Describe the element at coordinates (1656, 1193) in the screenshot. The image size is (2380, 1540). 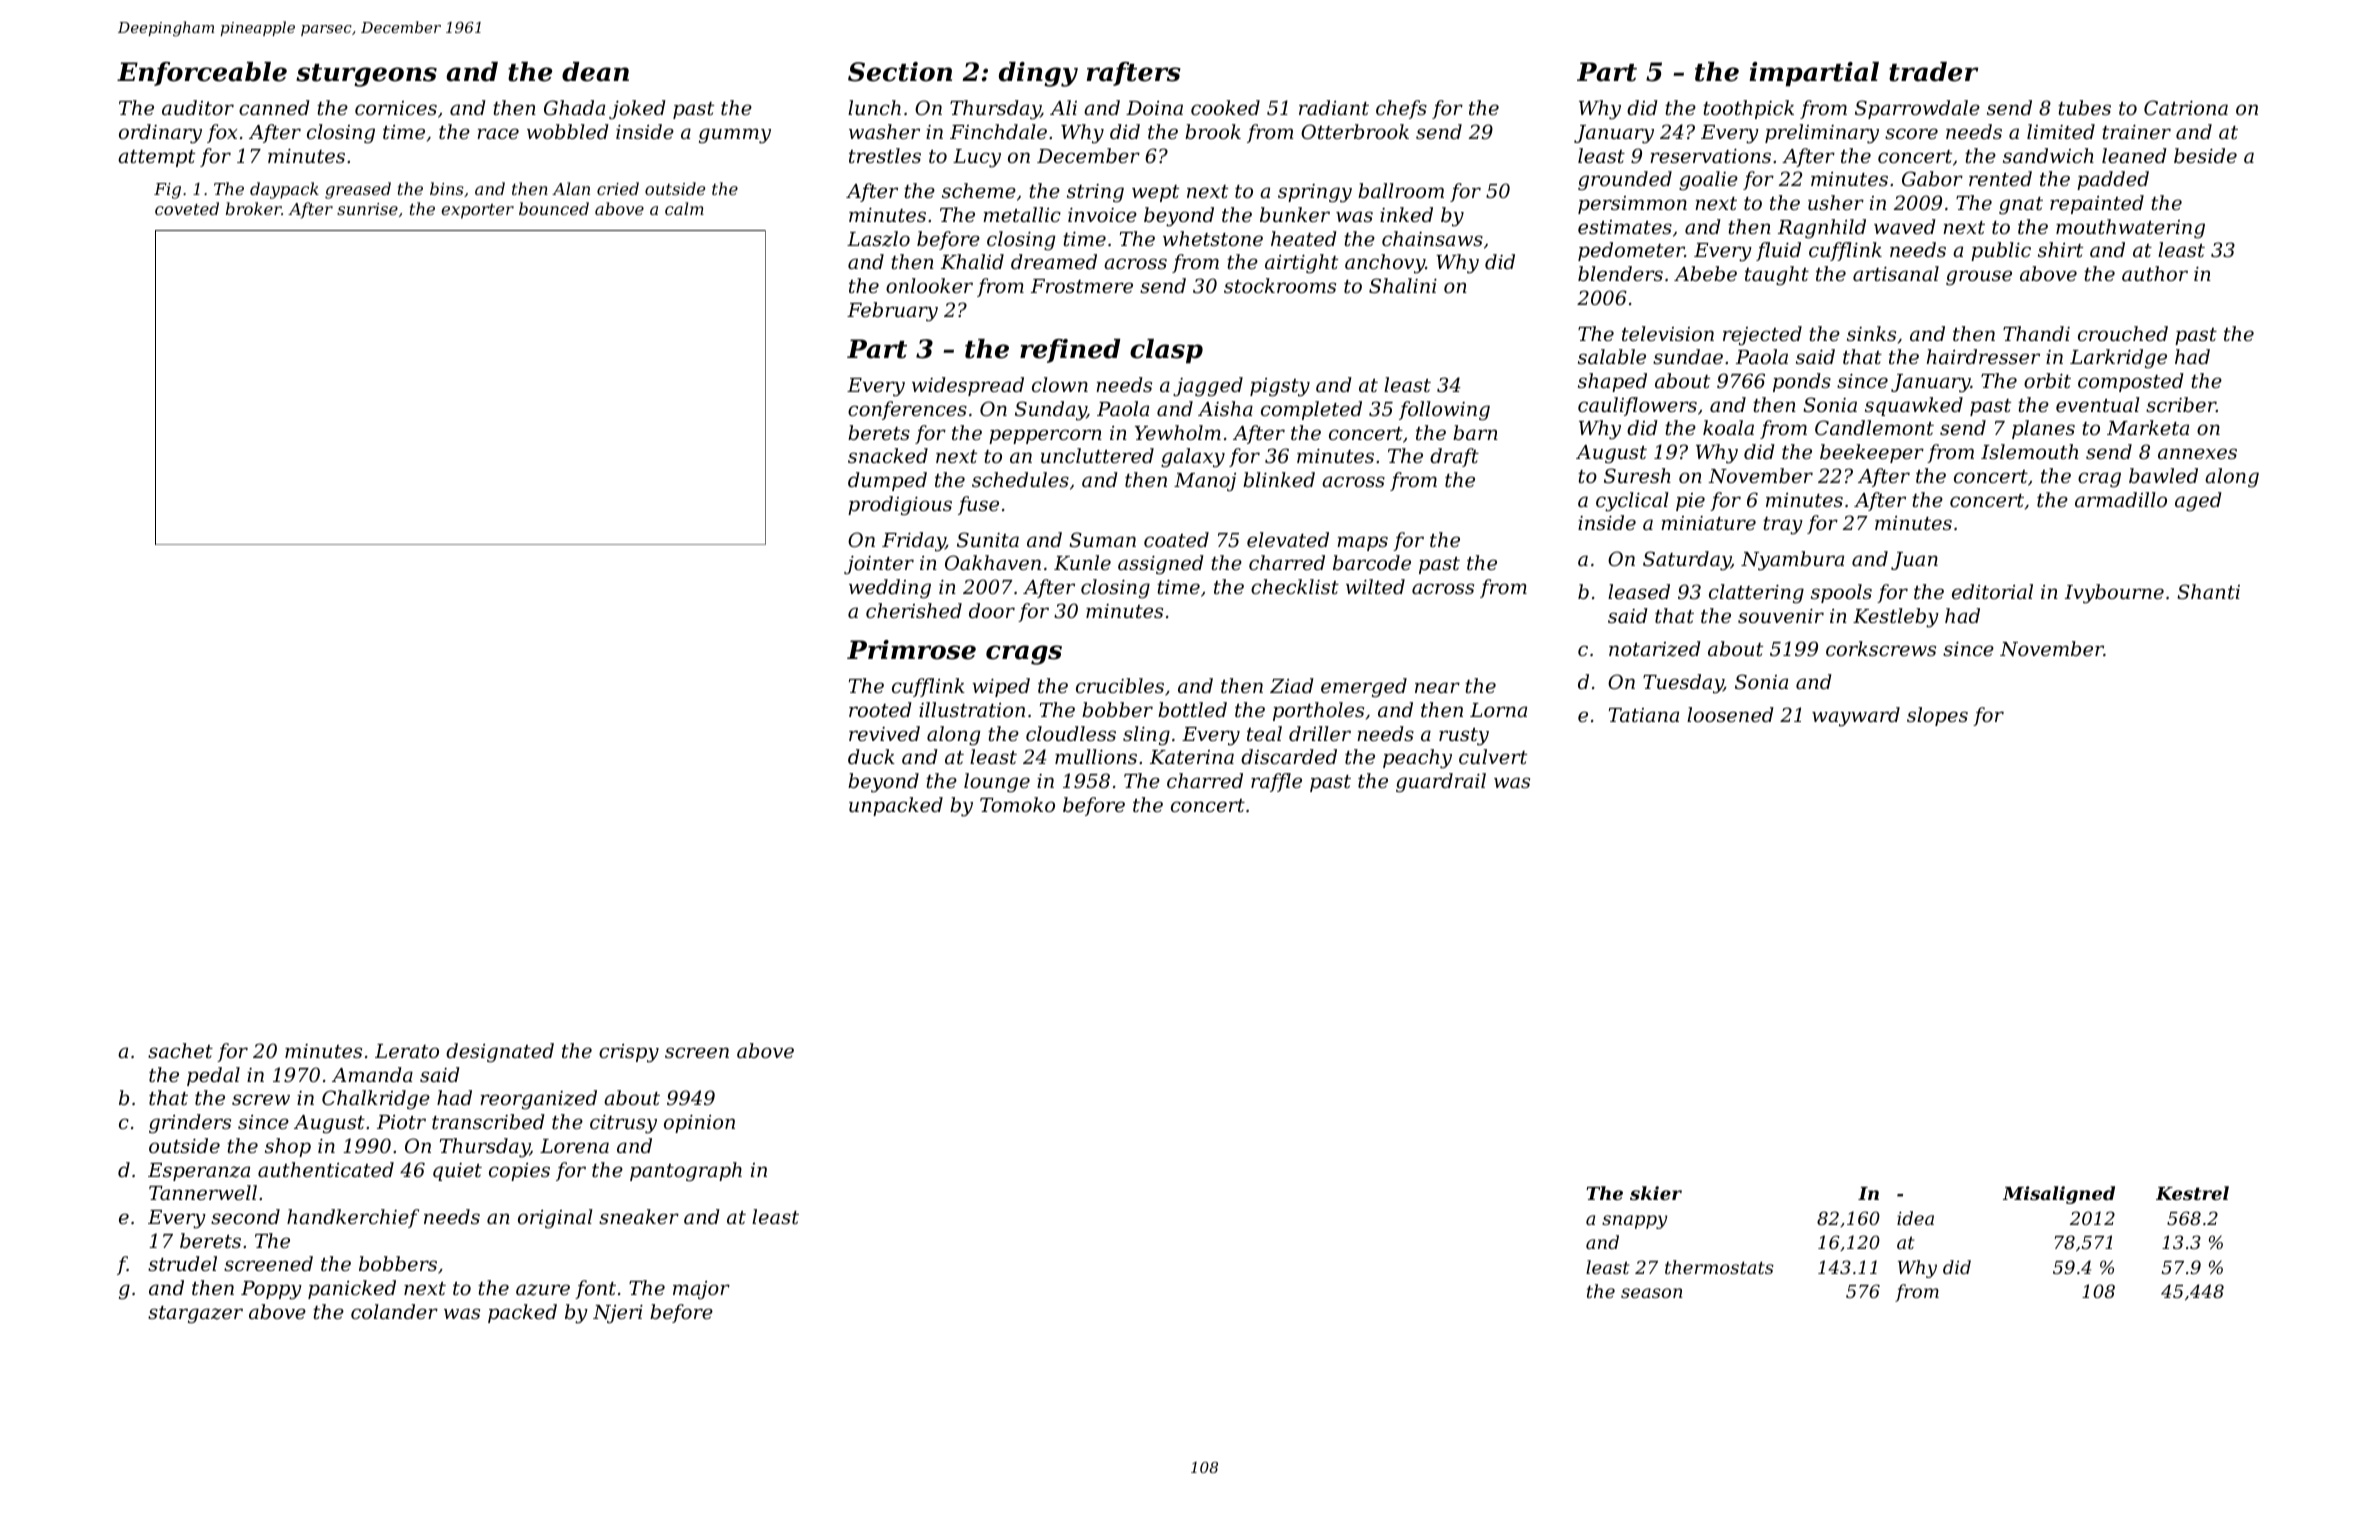
I see `skier` at that location.
